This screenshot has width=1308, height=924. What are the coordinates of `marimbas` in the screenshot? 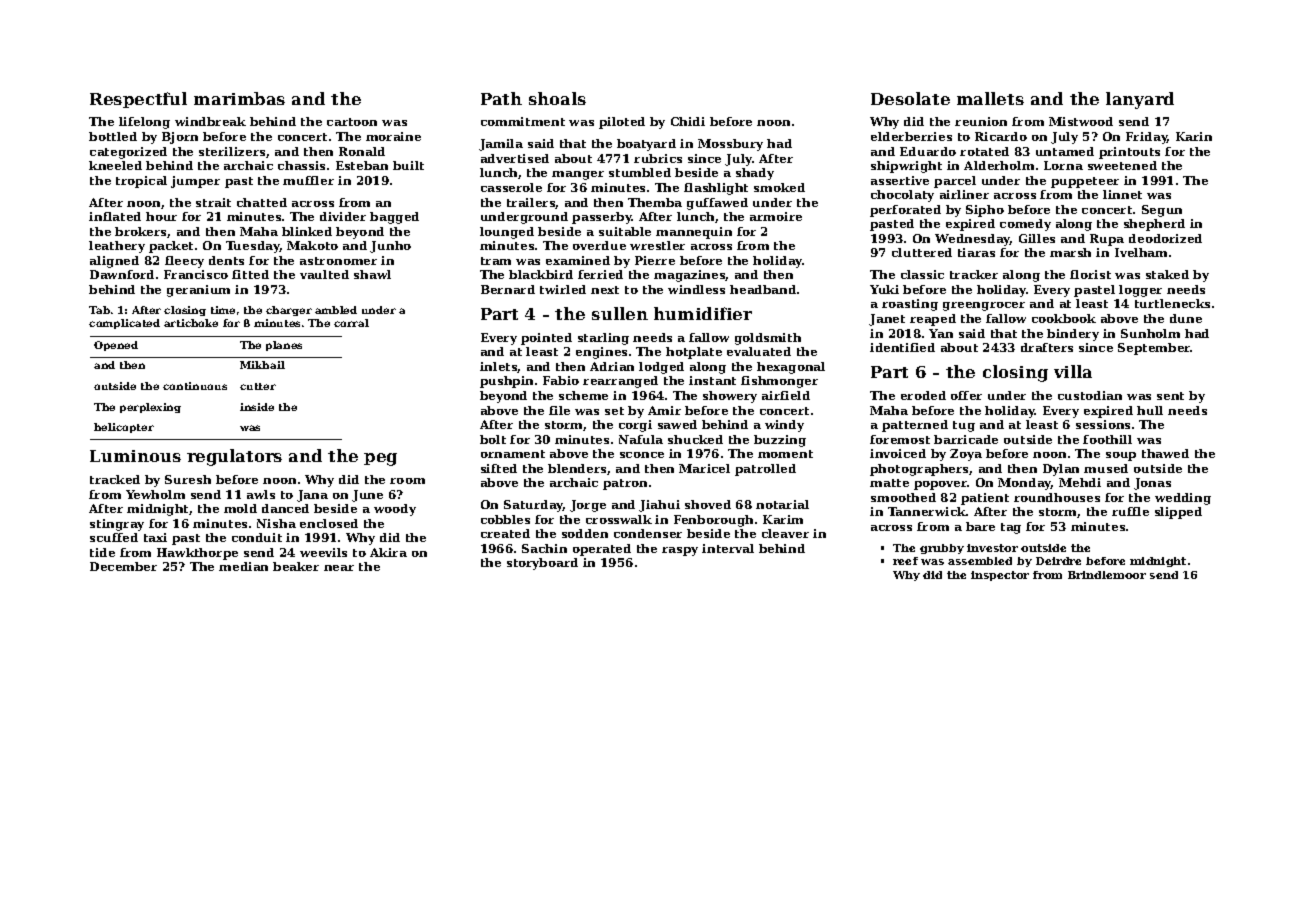 It's located at (239, 98).
